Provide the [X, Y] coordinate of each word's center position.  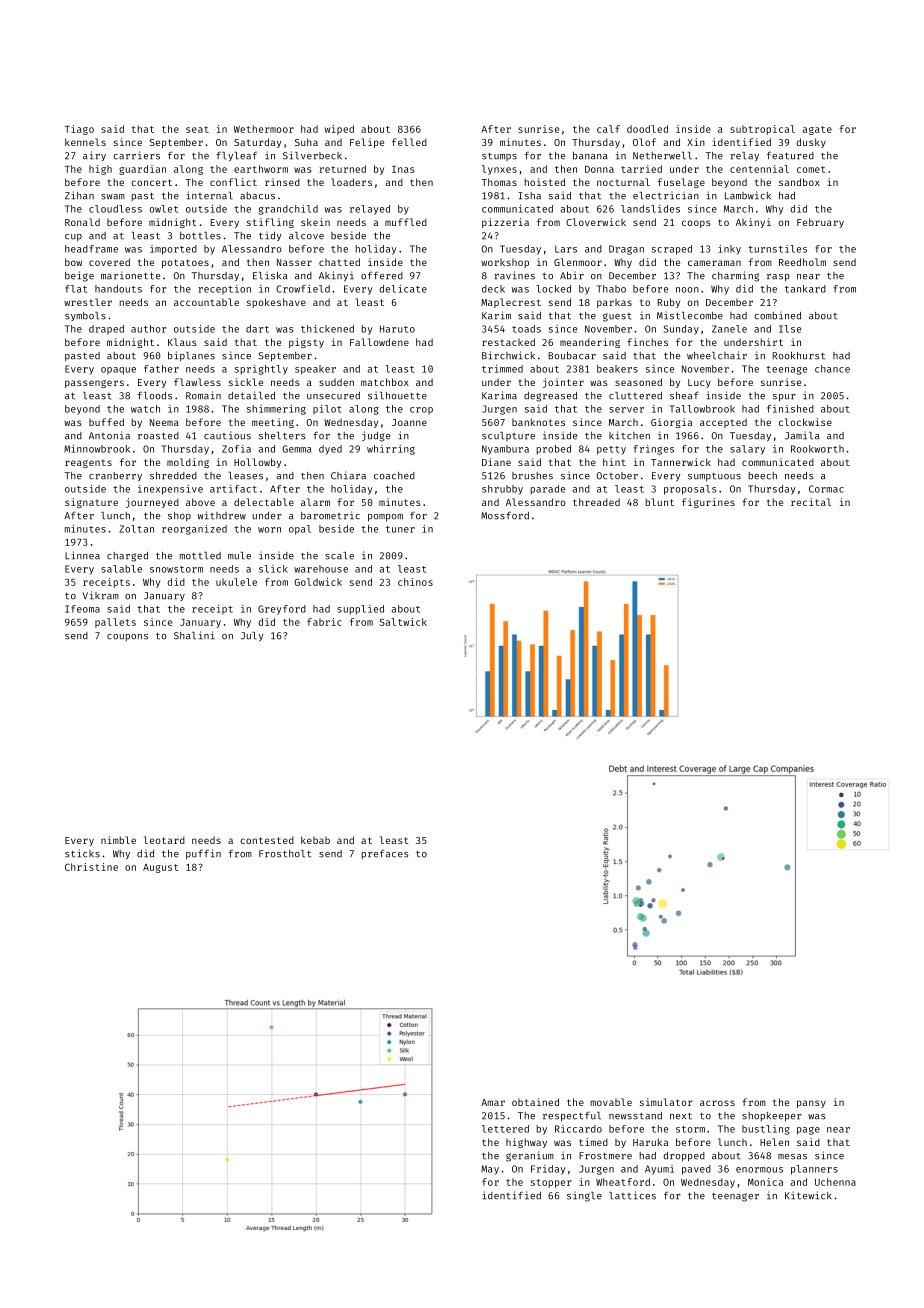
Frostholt [285, 854]
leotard [164, 840]
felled [409, 142]
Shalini [194, 635]
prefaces [385, 854]
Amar [493, 1102]
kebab [315, 840]
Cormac [826, 489]
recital [811, 502]
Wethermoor [264, 129]
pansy [811, 1104]
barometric [330, 515]
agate [817, 130]
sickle [246, 382]
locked [553, 289]
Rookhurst [799, 356]
